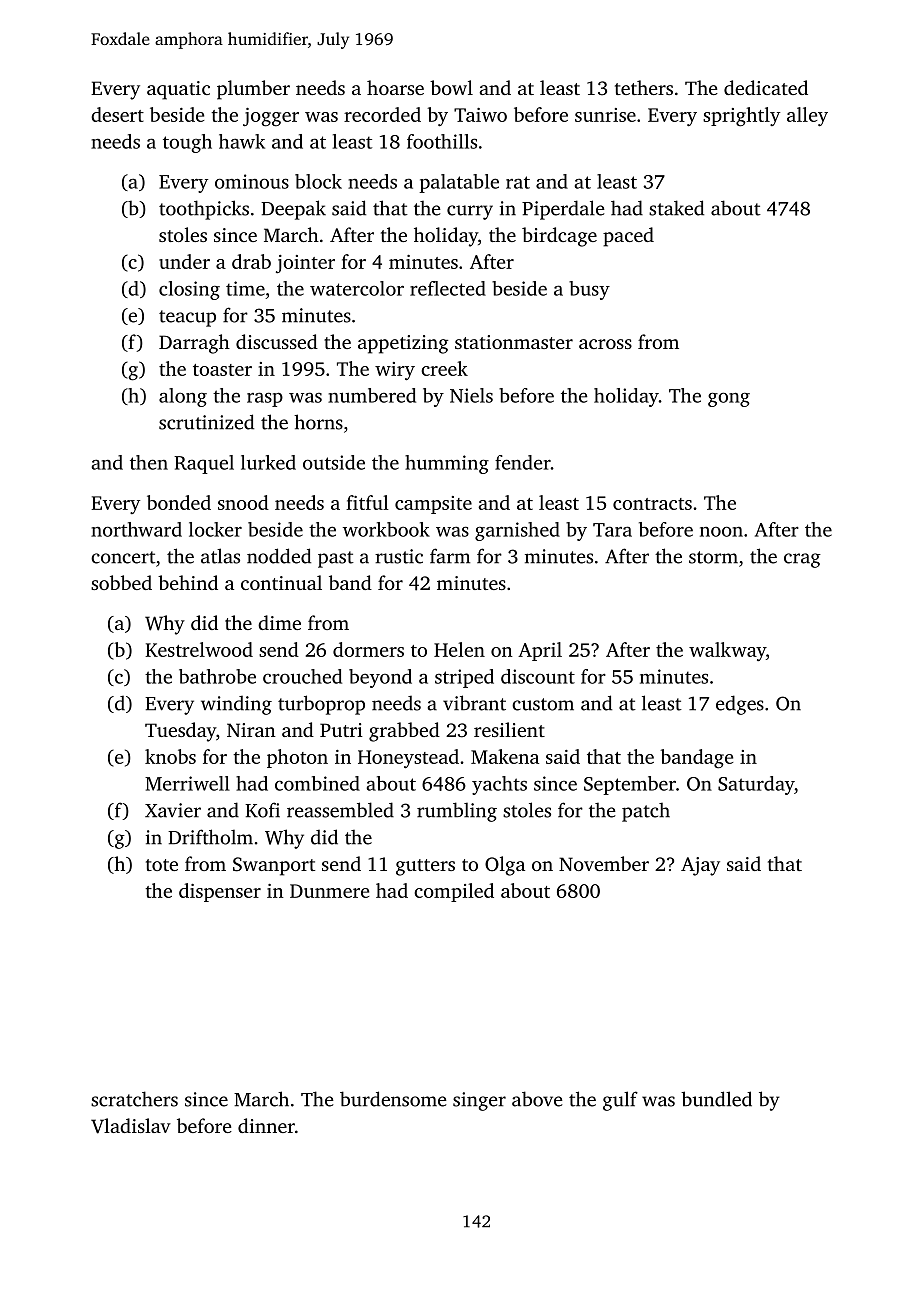 This image has width=924, height=1311. Describe the element at coordinates (727, 651) in the image. I see `walkway` at that location.
